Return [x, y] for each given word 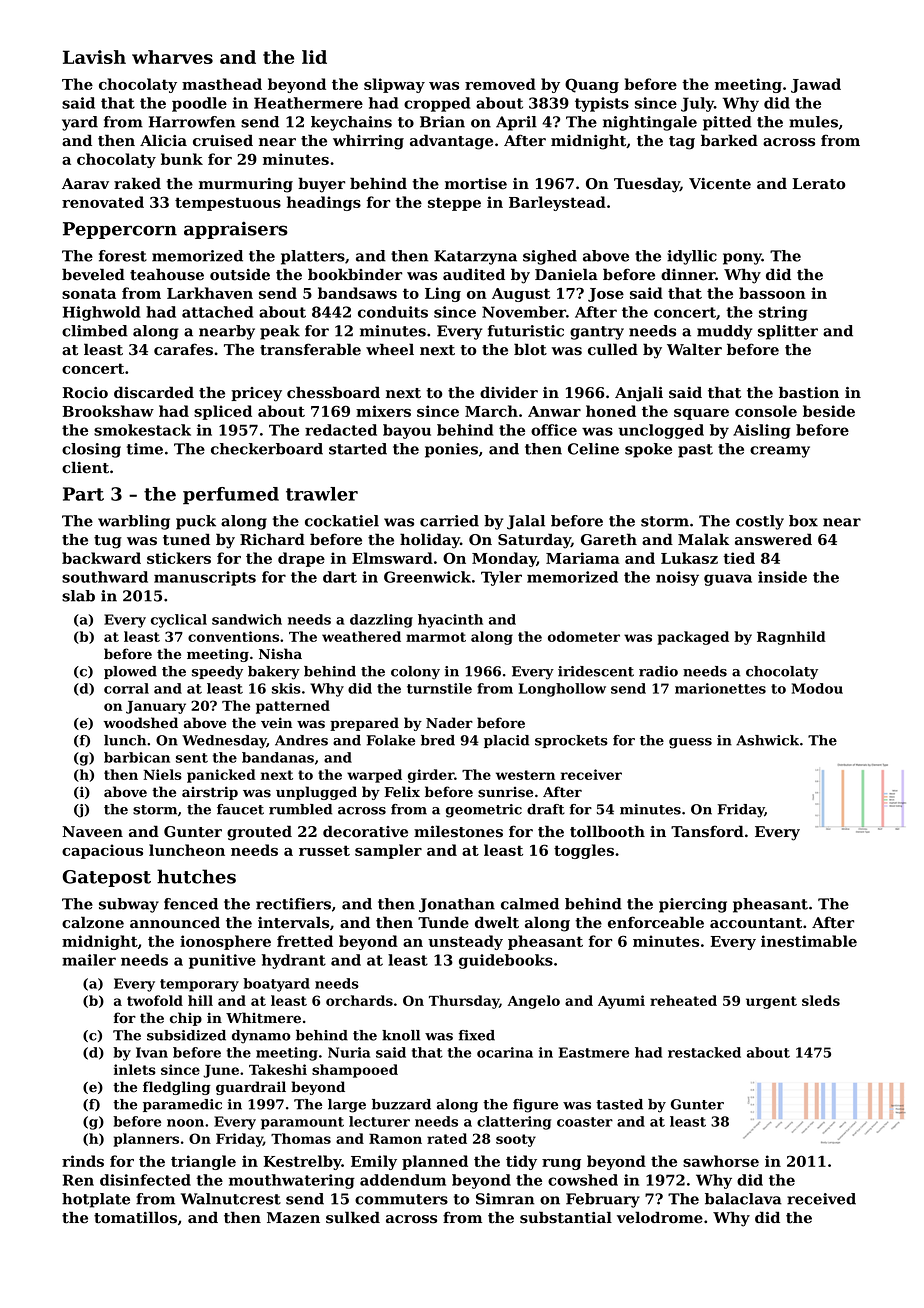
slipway [394, 85]
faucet [240, 809]
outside [240, 274]
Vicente [720, 184]
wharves [172, 57]
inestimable [809, 941]
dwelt [497, 922]
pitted [727, 123]
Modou [817, 688]
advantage [451, 142]
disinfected [145, 1180]
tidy [521, 1162]
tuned [186, 539]
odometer [584, 636]
